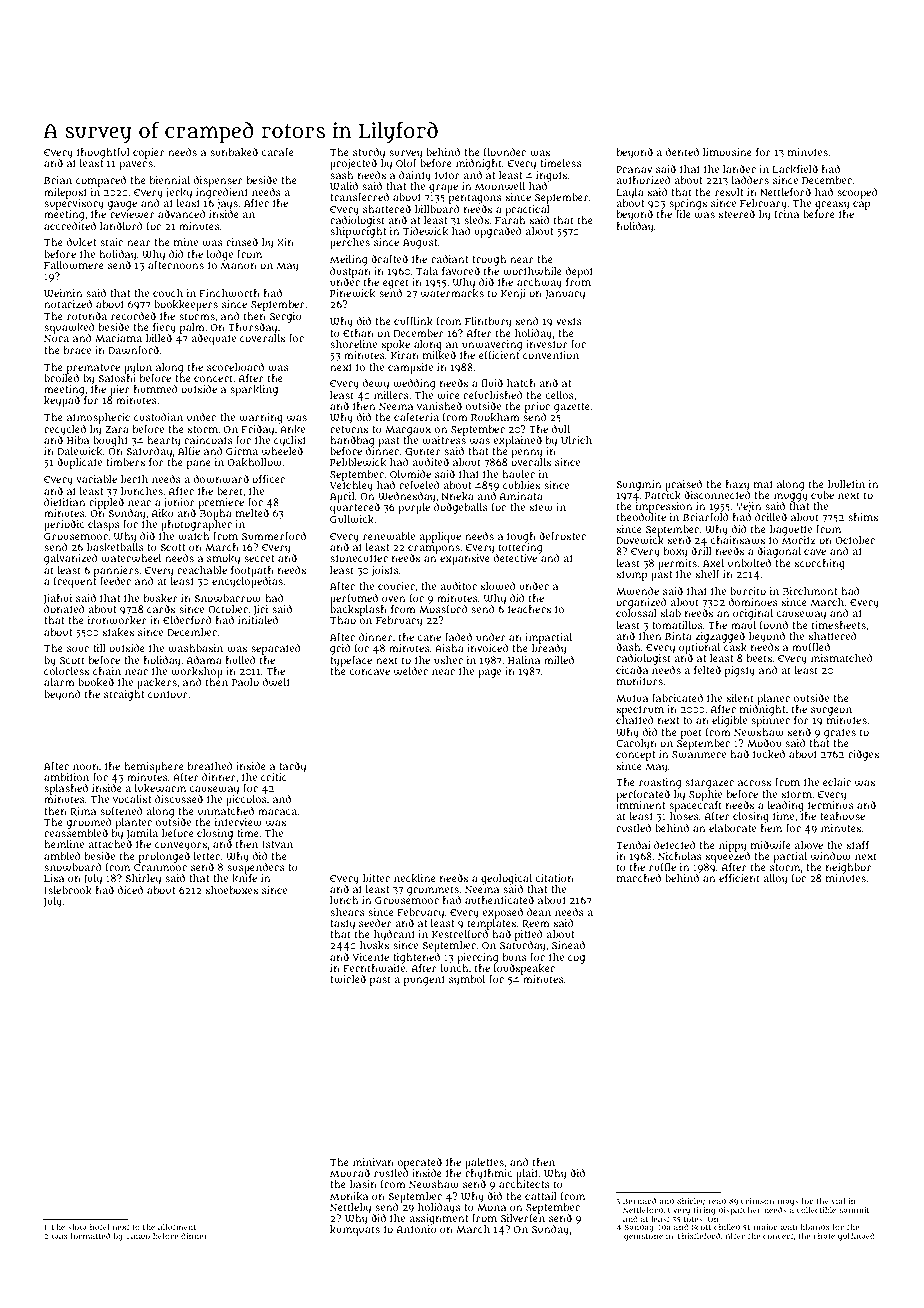 Image resolution: width=924 pixels, height=1308 pixels. I want to click on geological, so click(506, 879).
